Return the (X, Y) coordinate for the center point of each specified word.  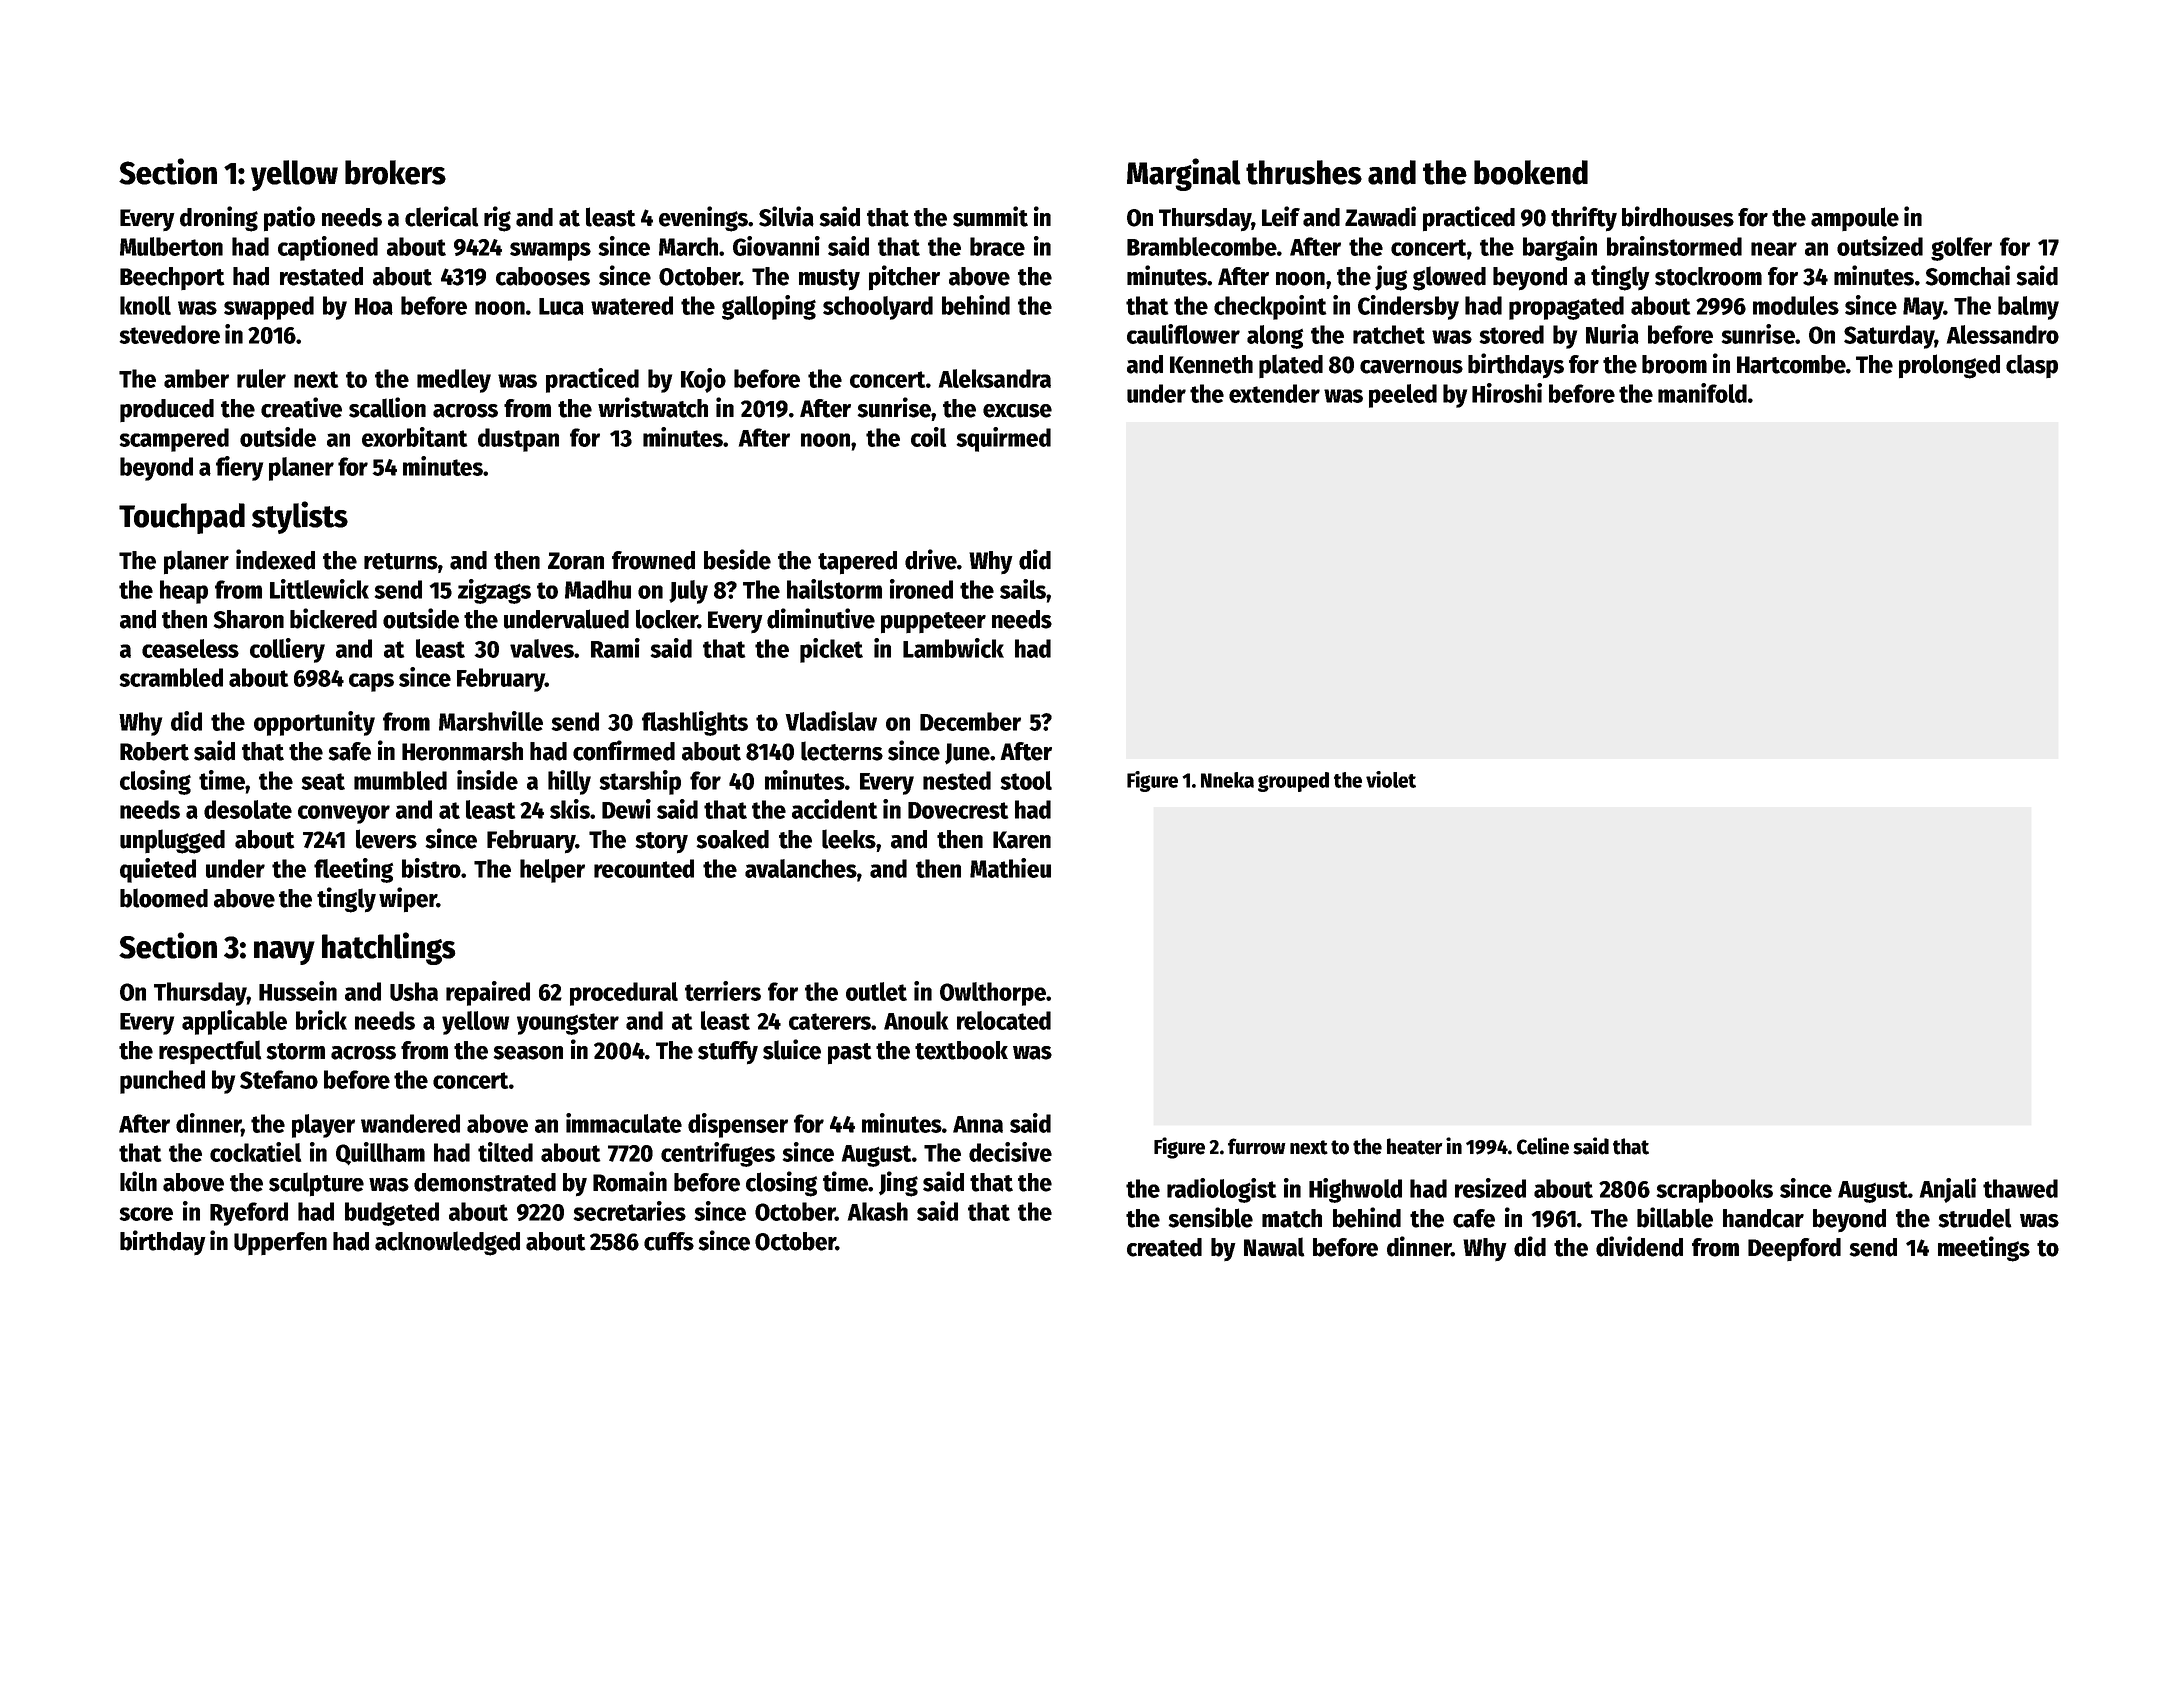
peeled (1403, 396)
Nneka (1227, 780)
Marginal (1184, 174)
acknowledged (447, 1243)
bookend (1531, 172)
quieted (158, 870)
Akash (878, 1211)
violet (1391, 779)
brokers (395, 172)
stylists (300, 517)
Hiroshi (1507, 393)
